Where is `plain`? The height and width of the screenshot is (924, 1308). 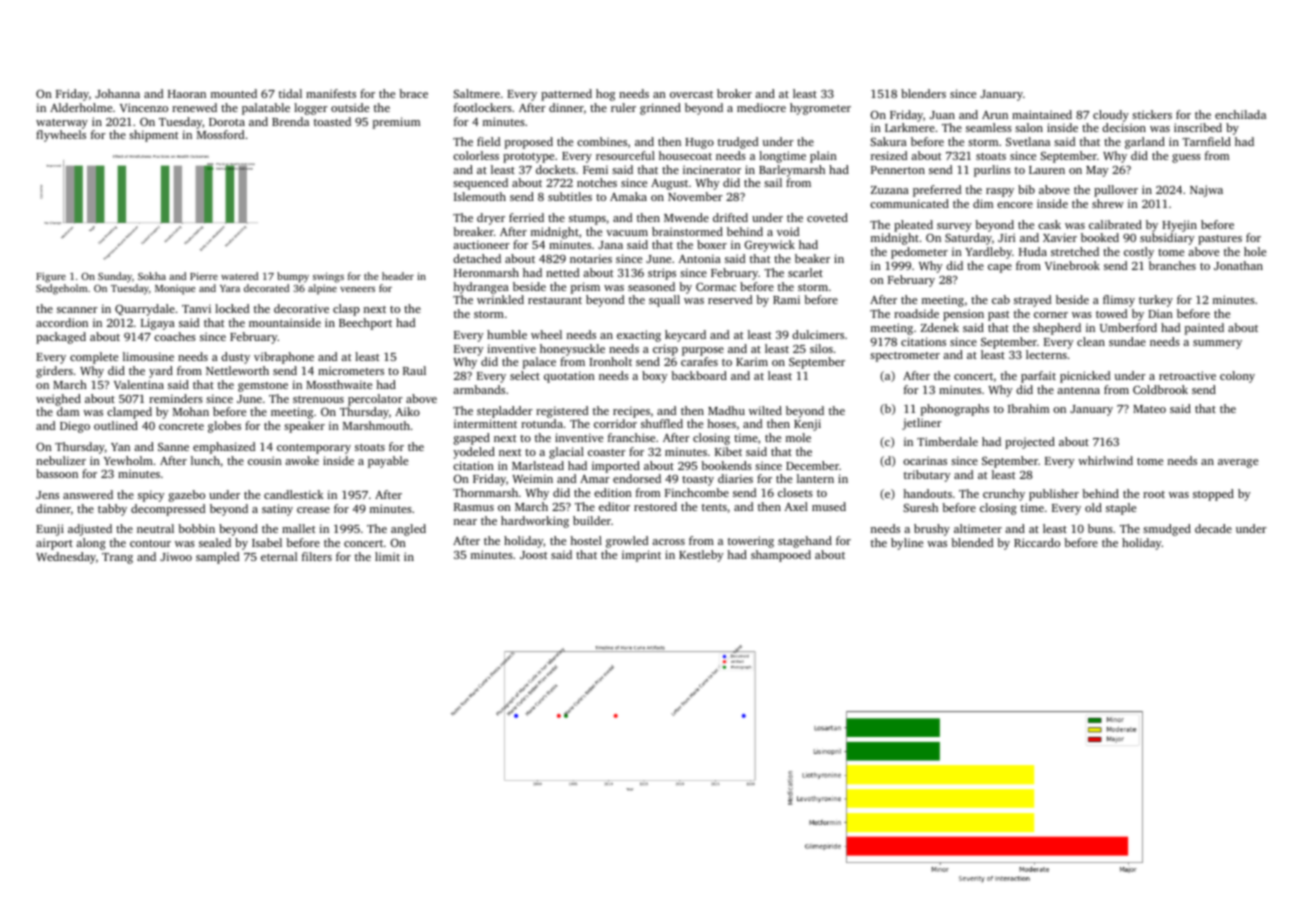
plain is located at coordinates (823, 157).
